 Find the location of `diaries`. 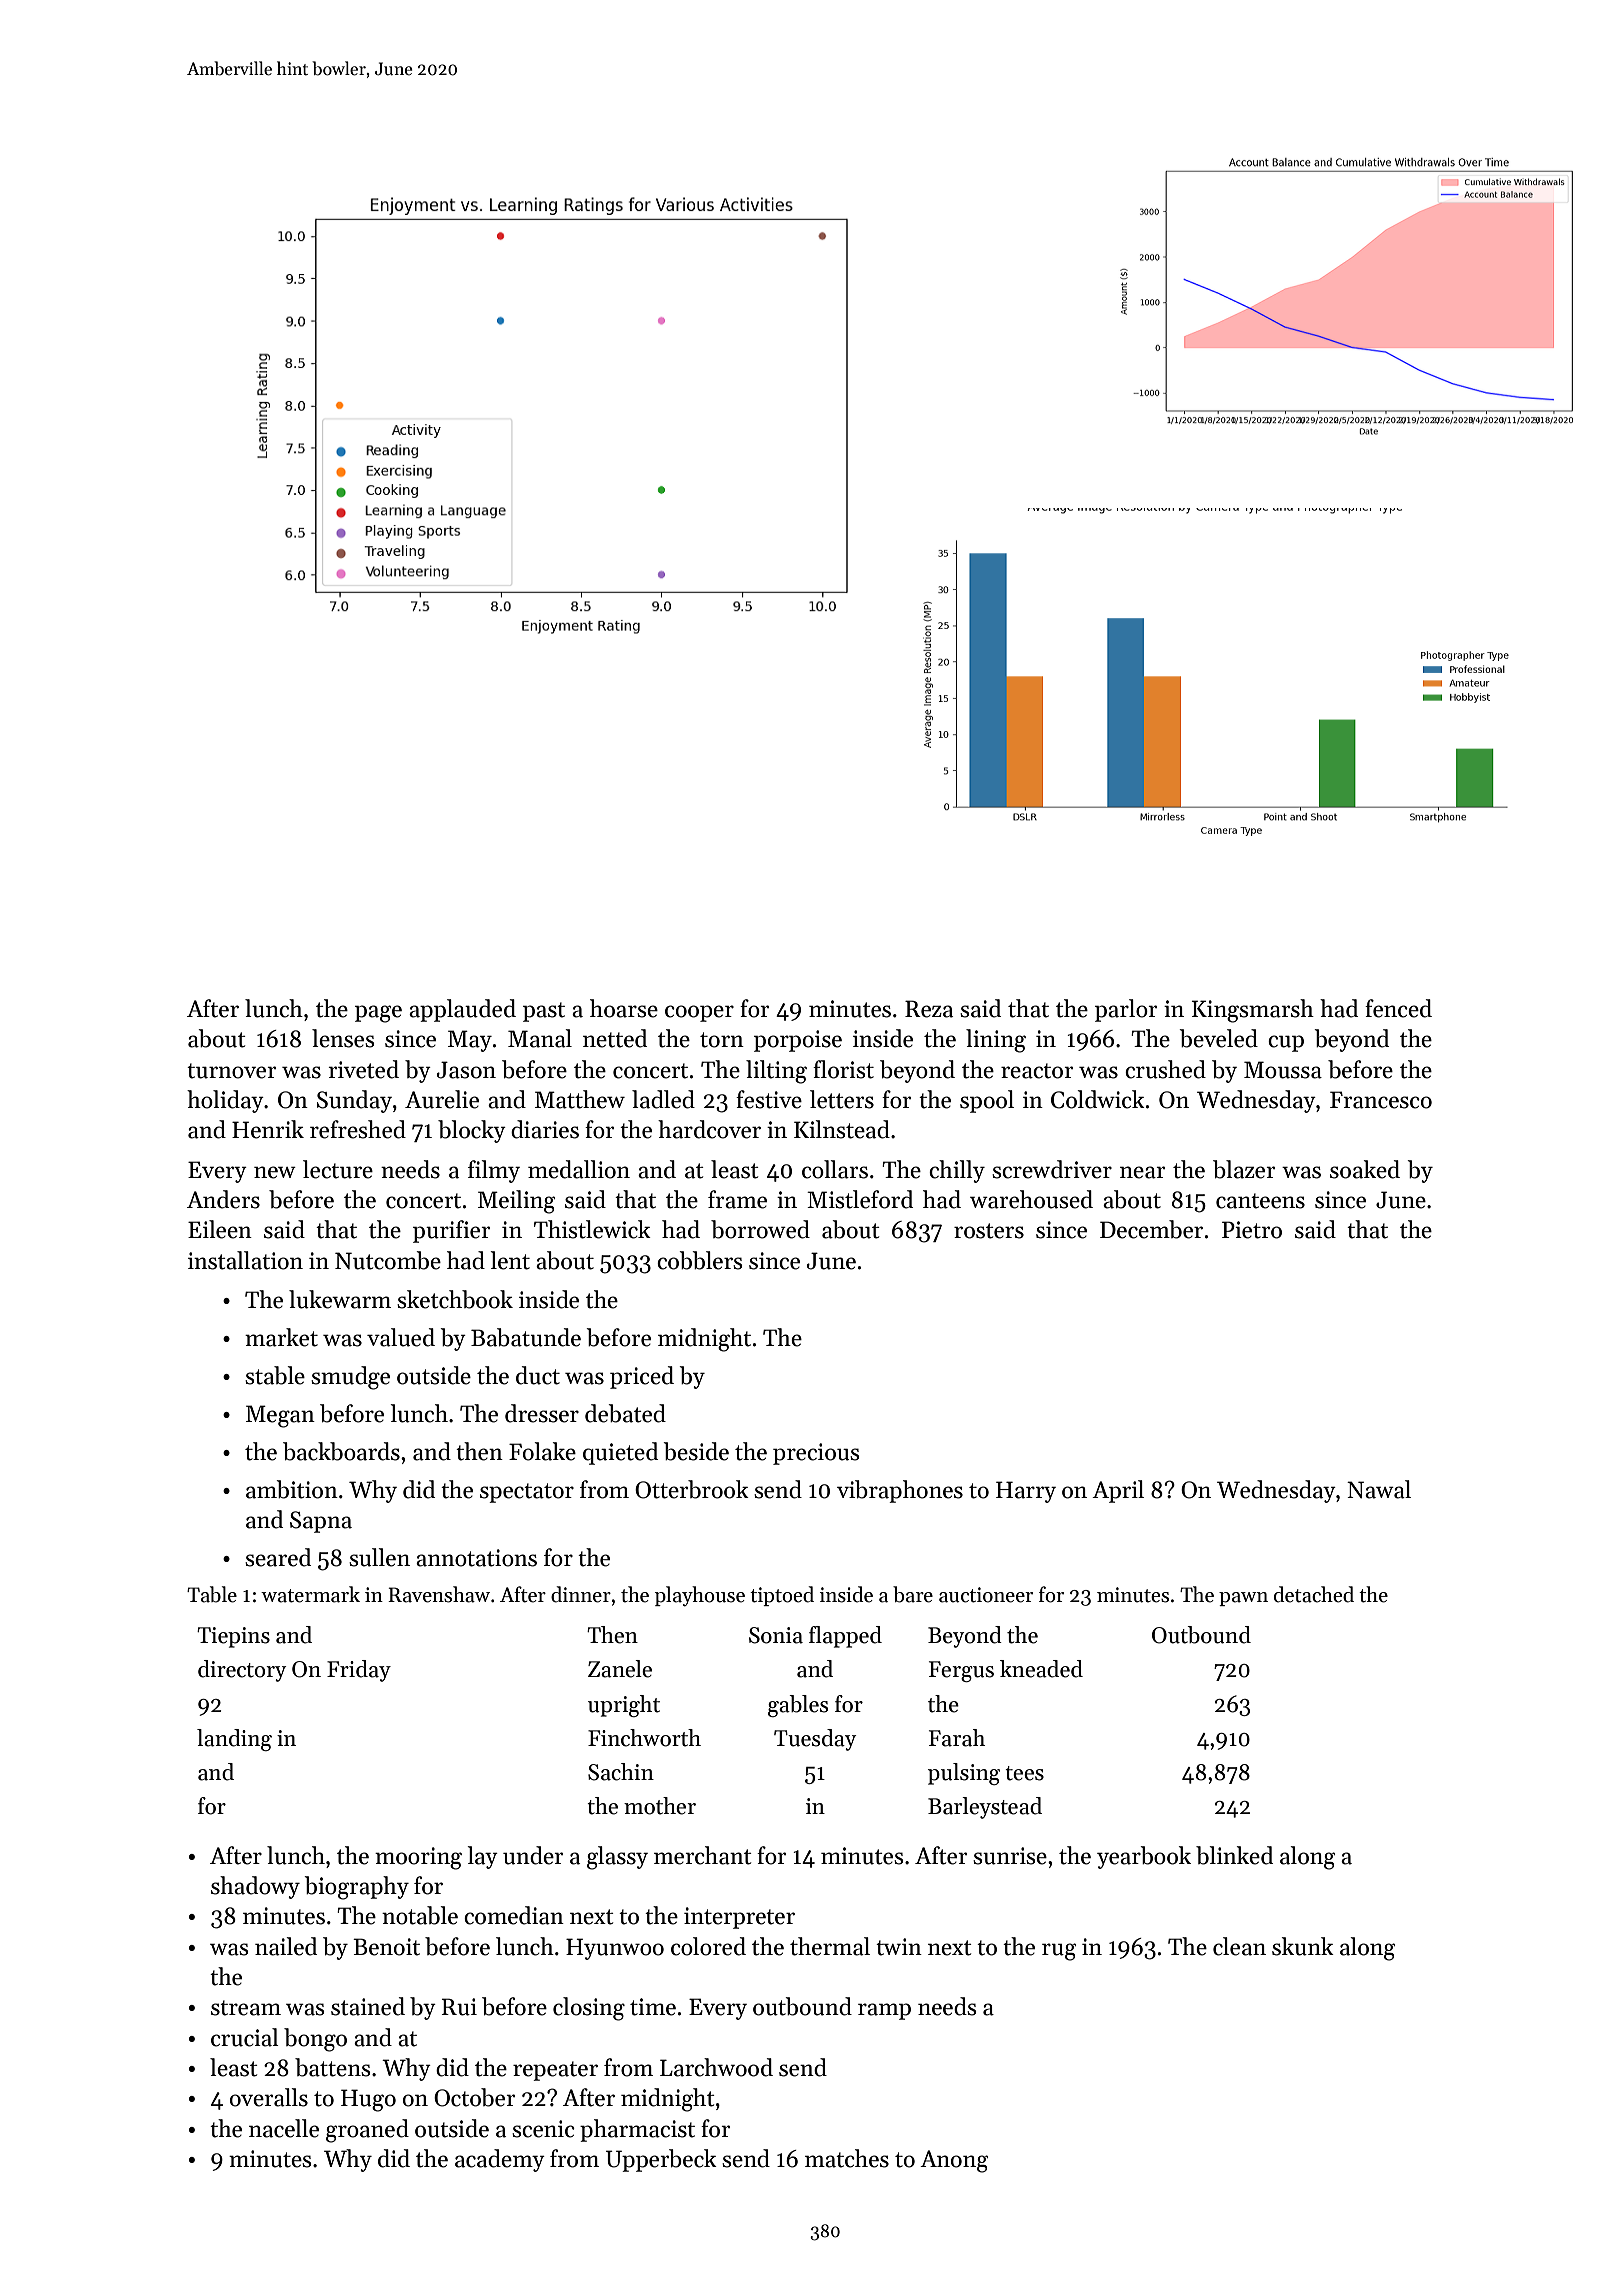

diaries is located at coordinates (545, 1129).
